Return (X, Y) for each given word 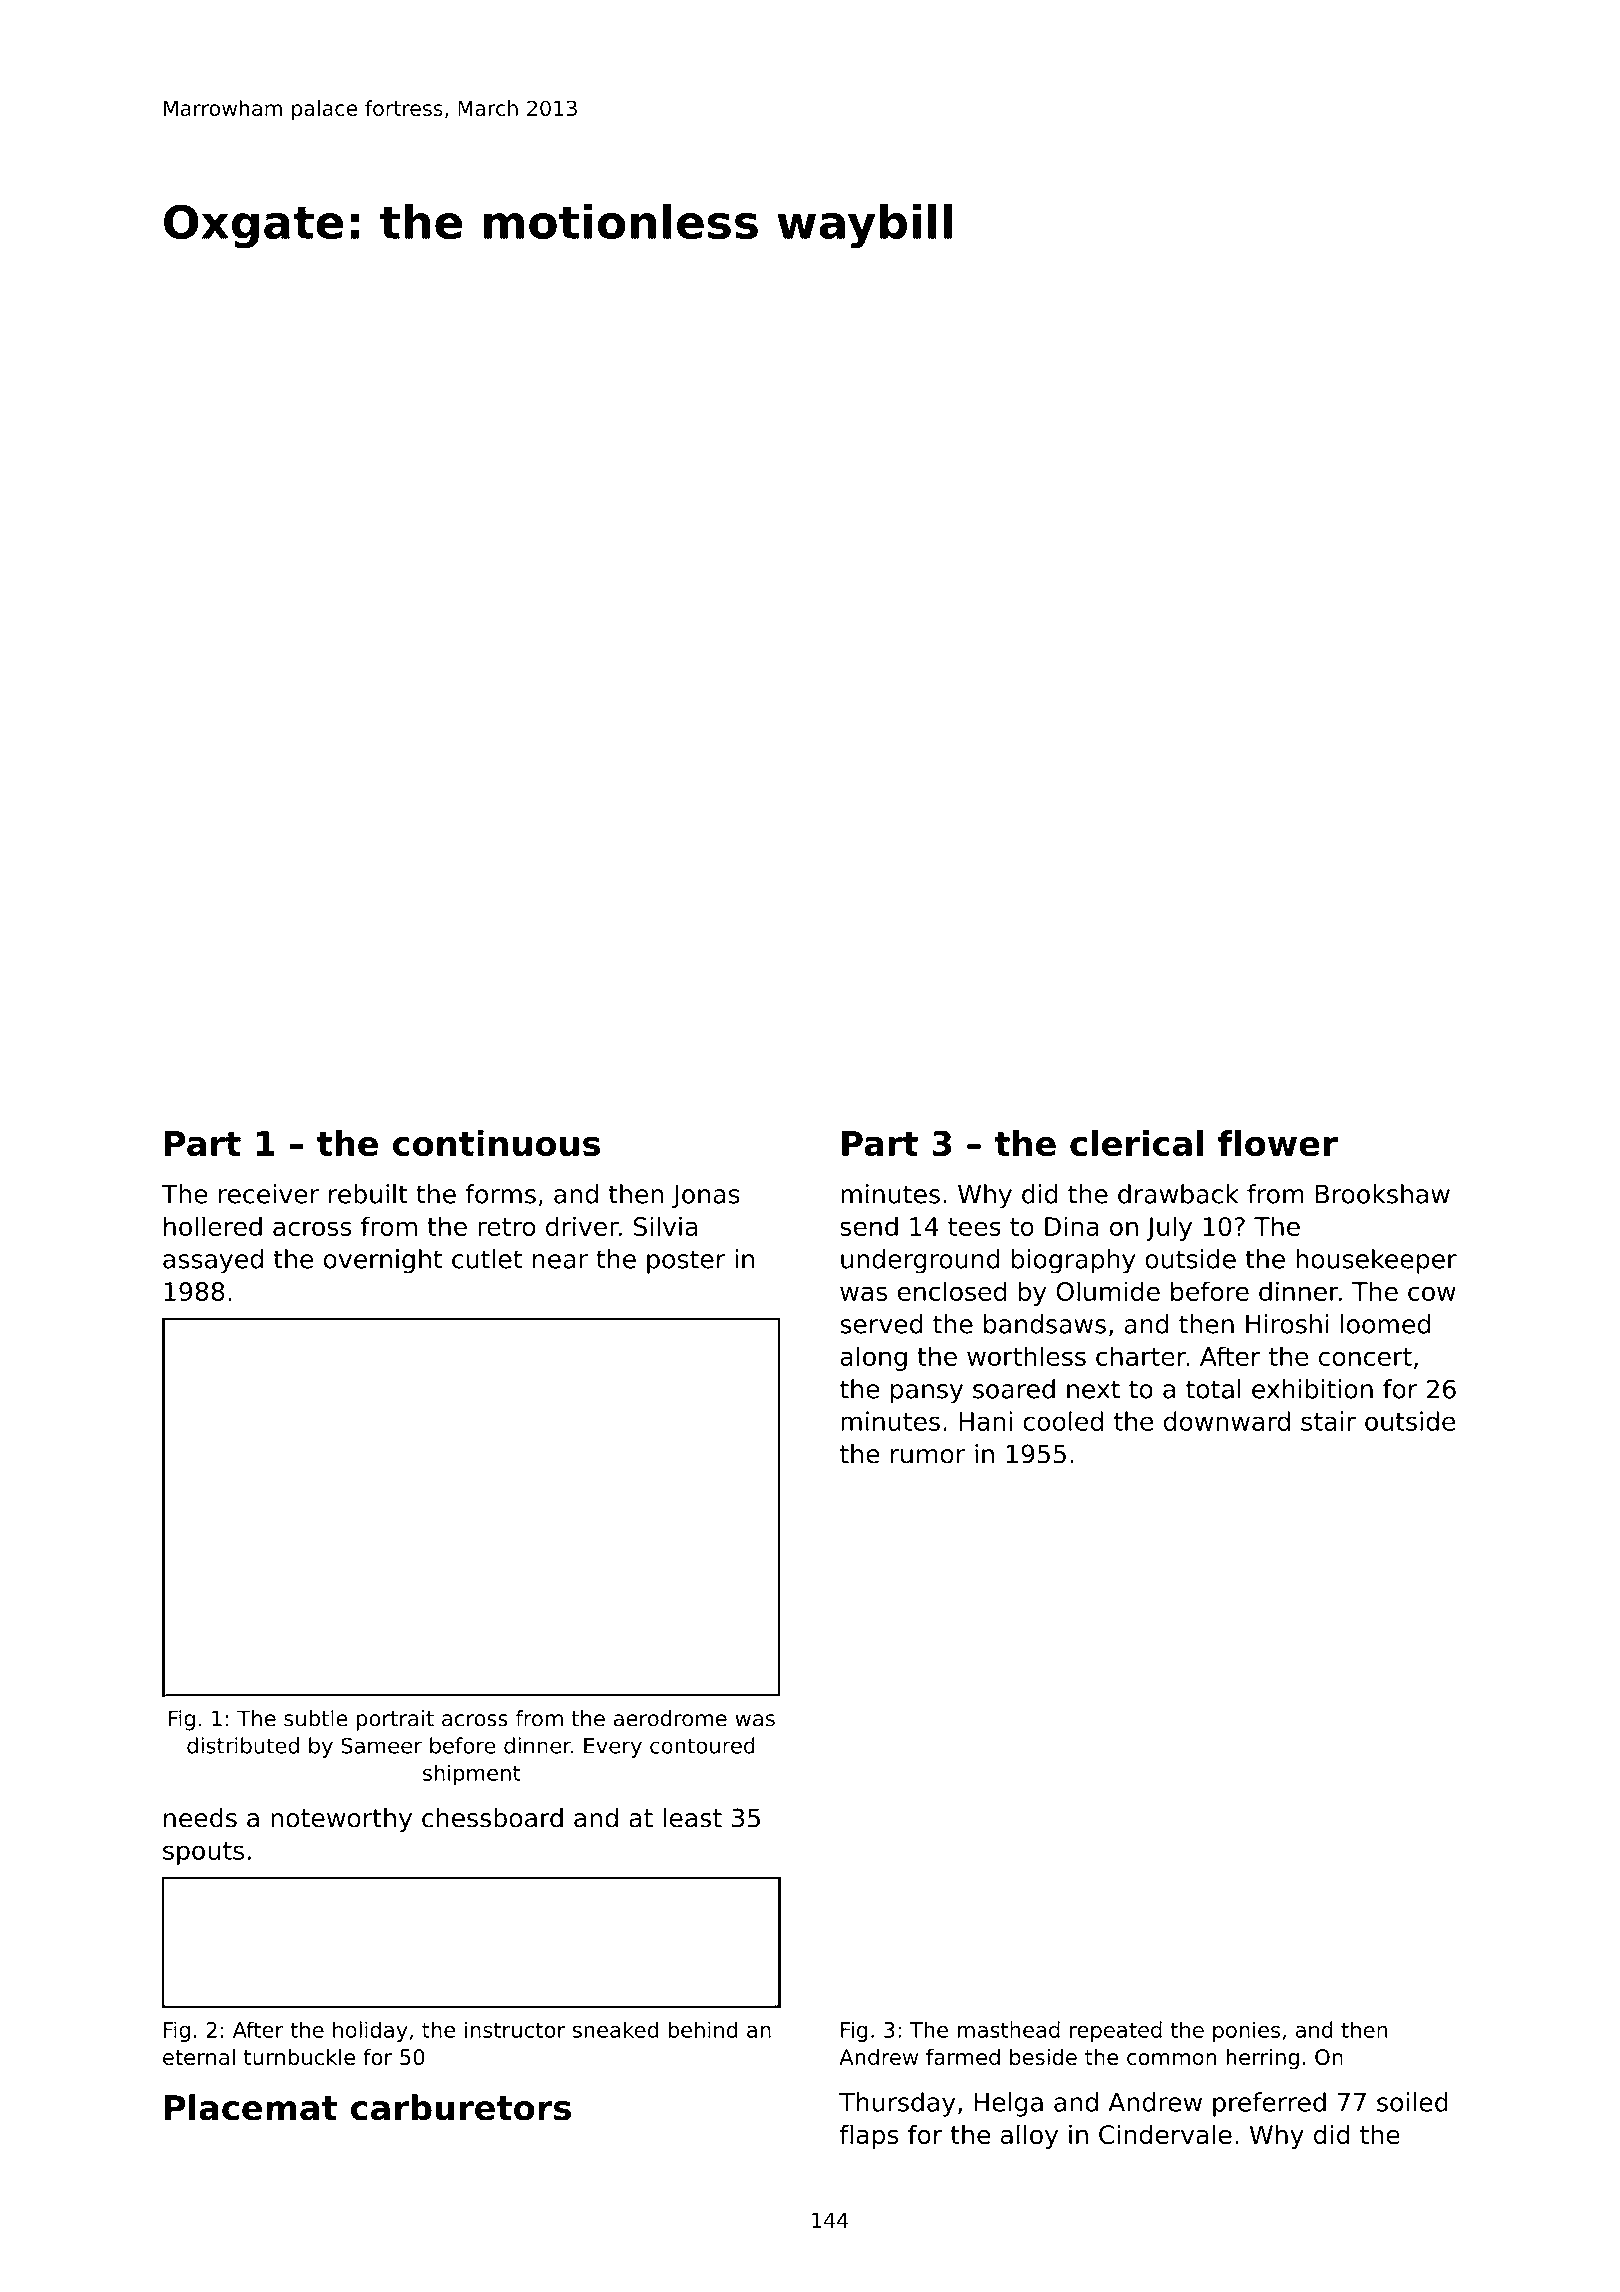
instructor (515, 2029)
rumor (928, 1456)
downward (1227, 1421)
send (869, 1226)
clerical (1136, 1143)
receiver (269, 1194)
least (692, 1818)
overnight (383, 1261)
